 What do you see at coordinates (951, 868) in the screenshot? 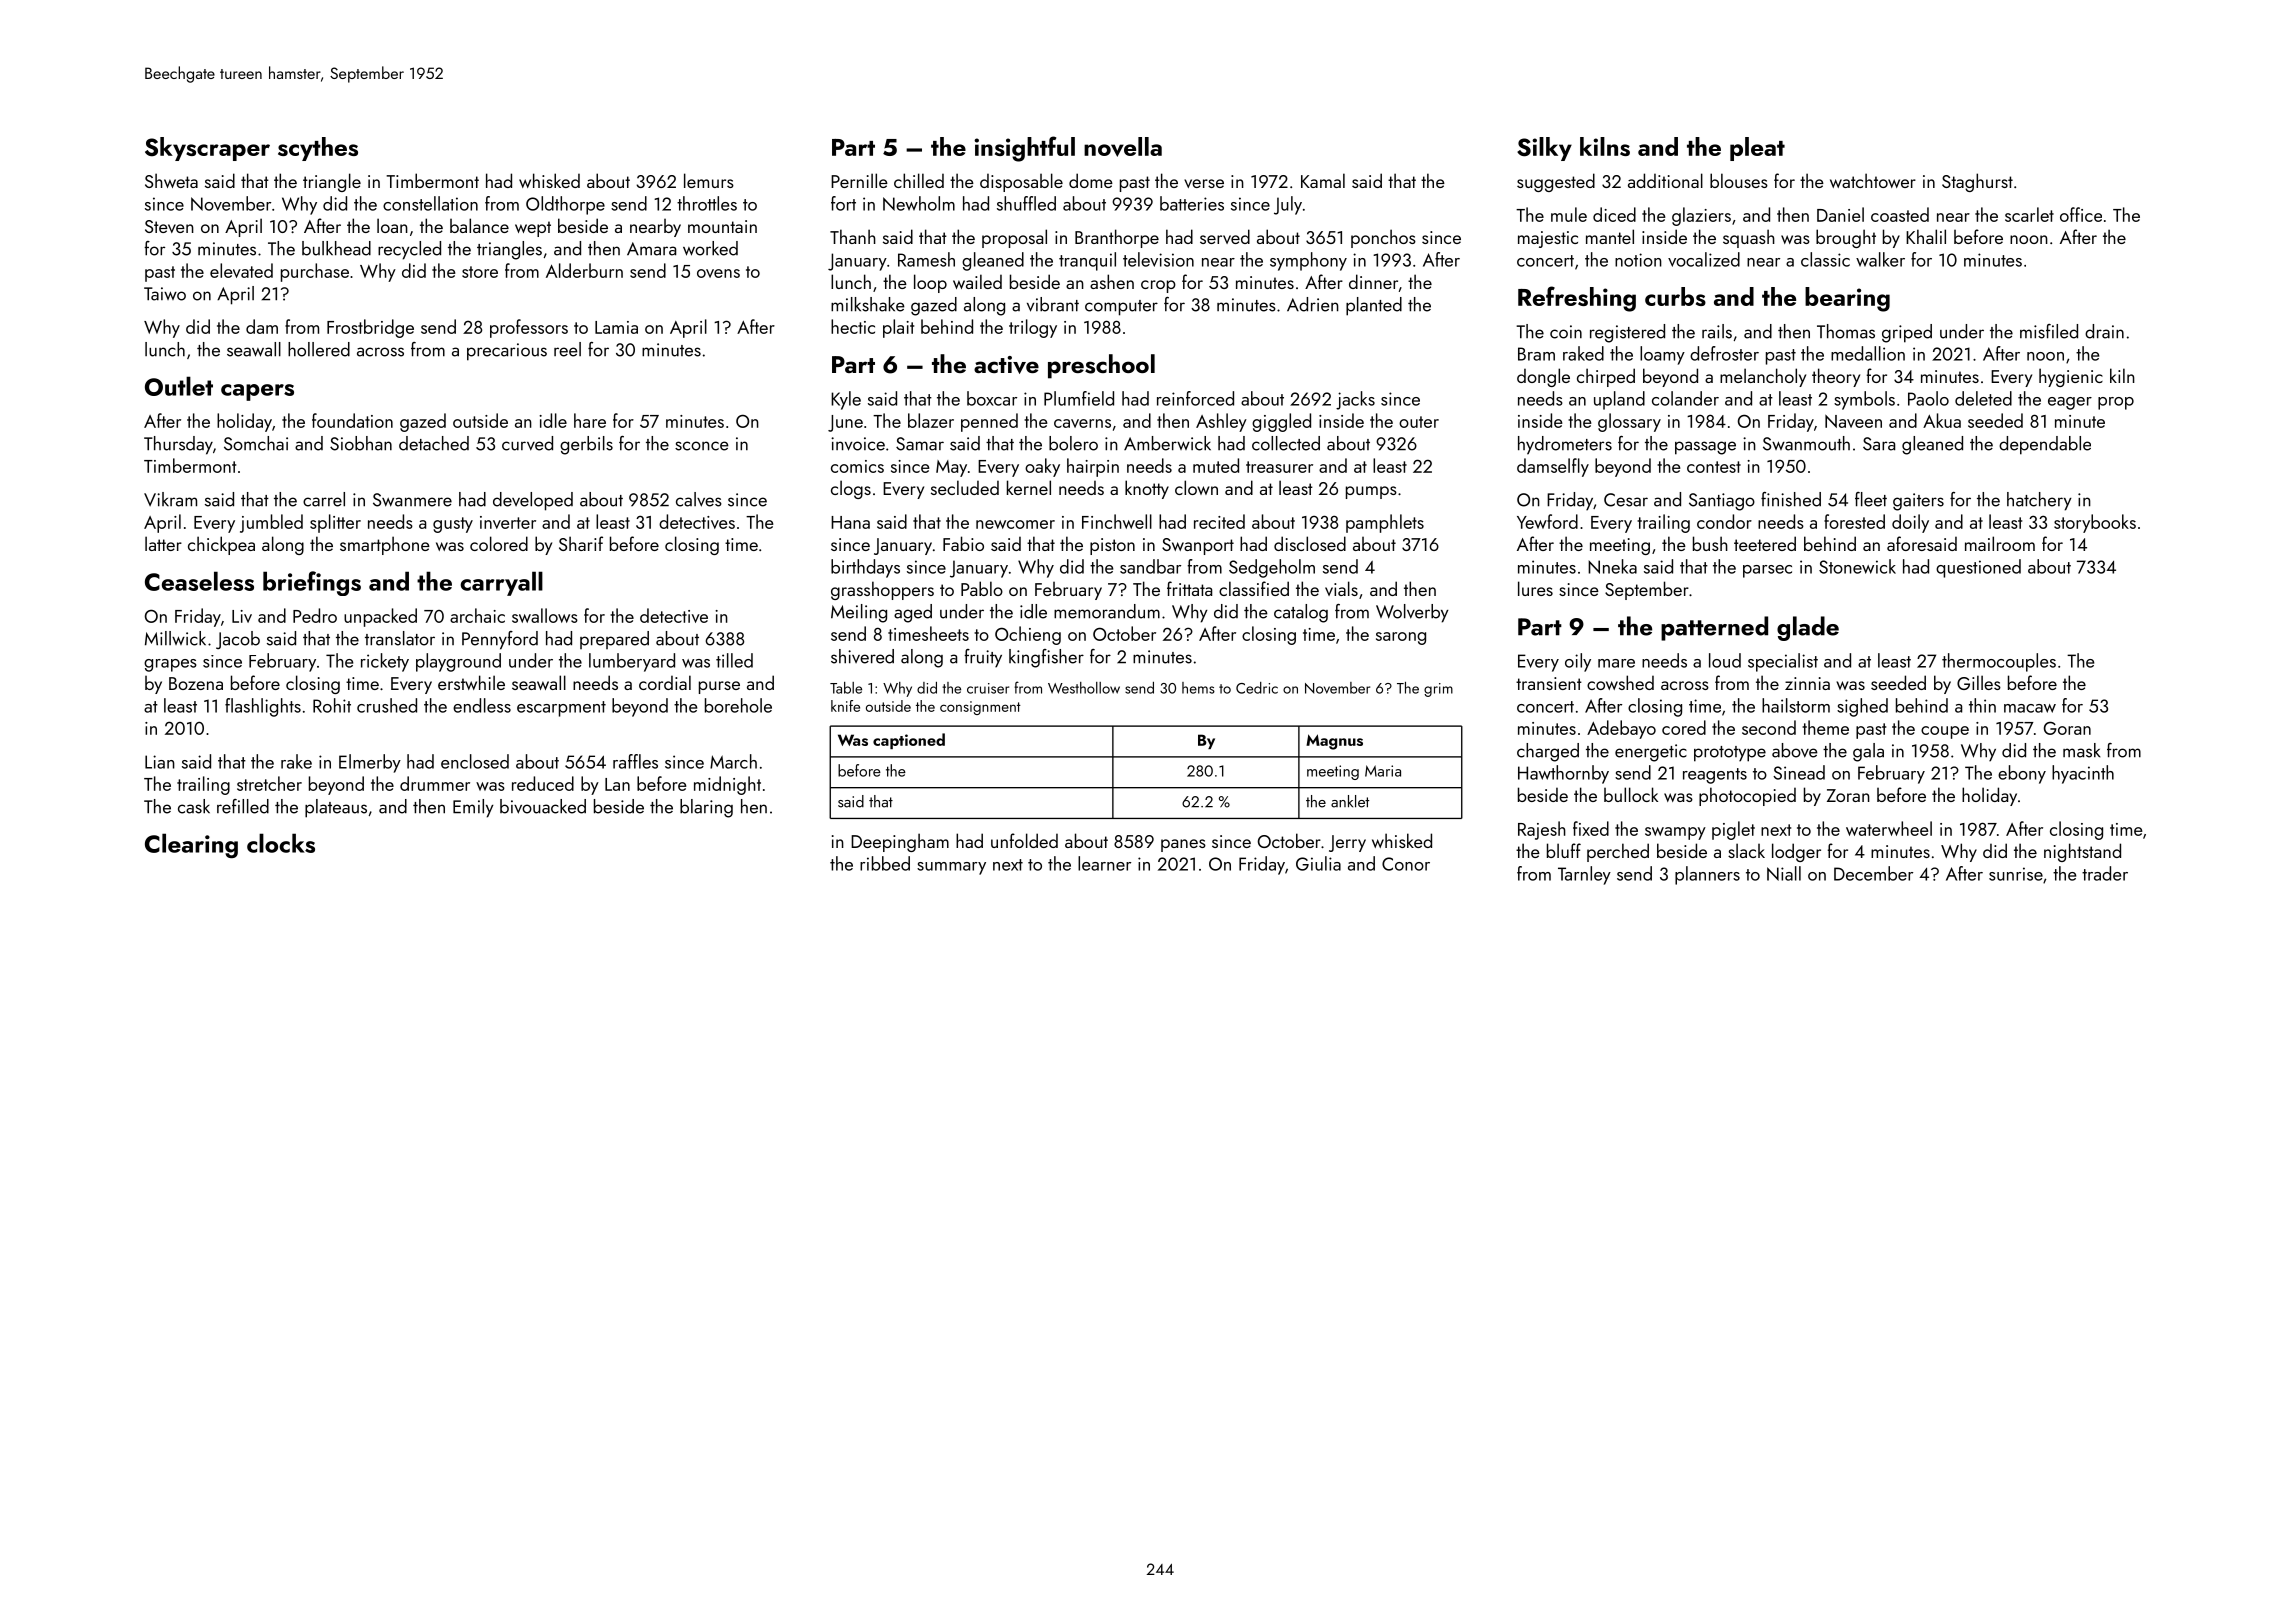
I see `summary` at bounding box center [951, 868].
